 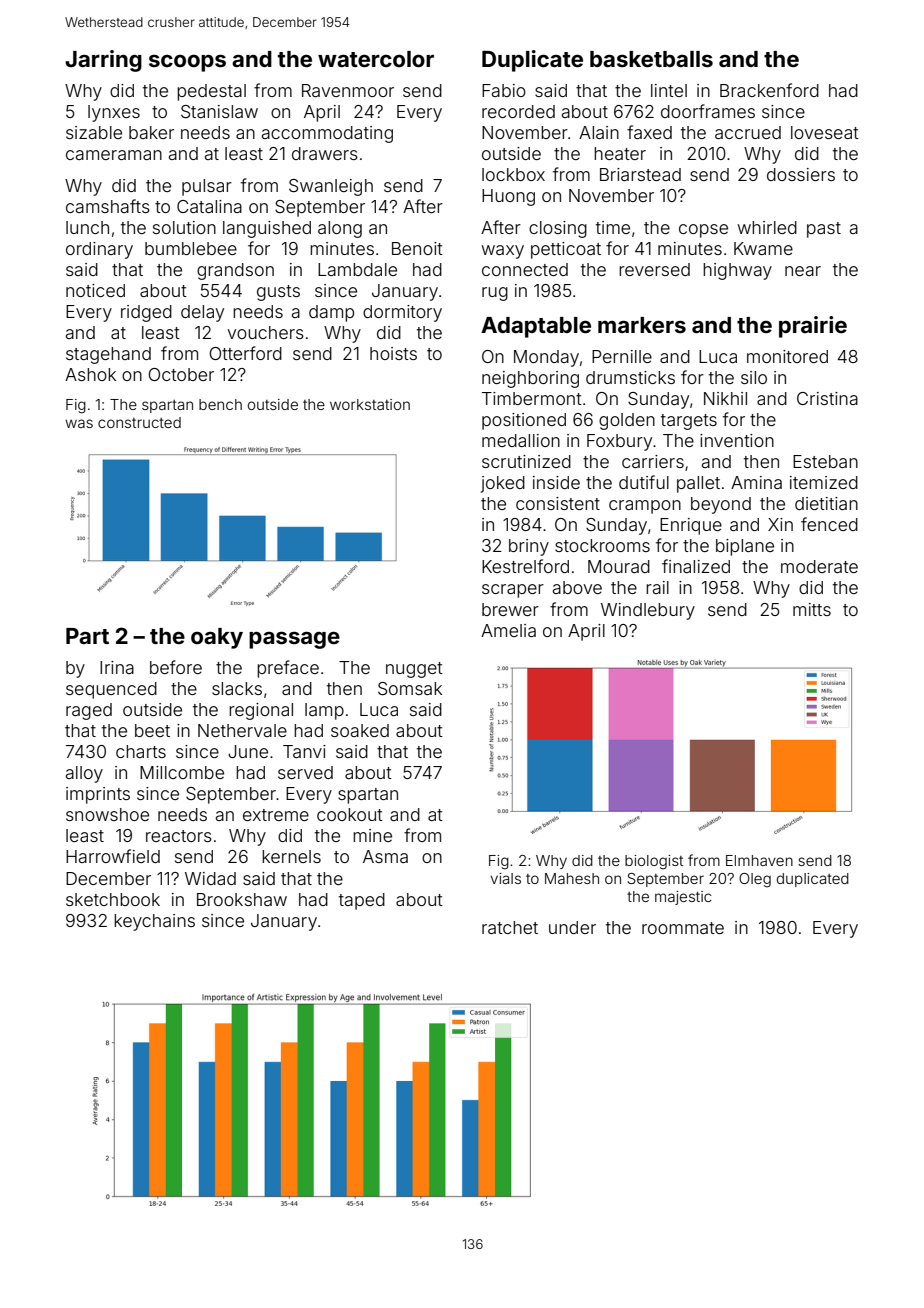 What do you see at coordinates (654, 269) in the image?
I see `reversed` at bounding box center [654, 269].
